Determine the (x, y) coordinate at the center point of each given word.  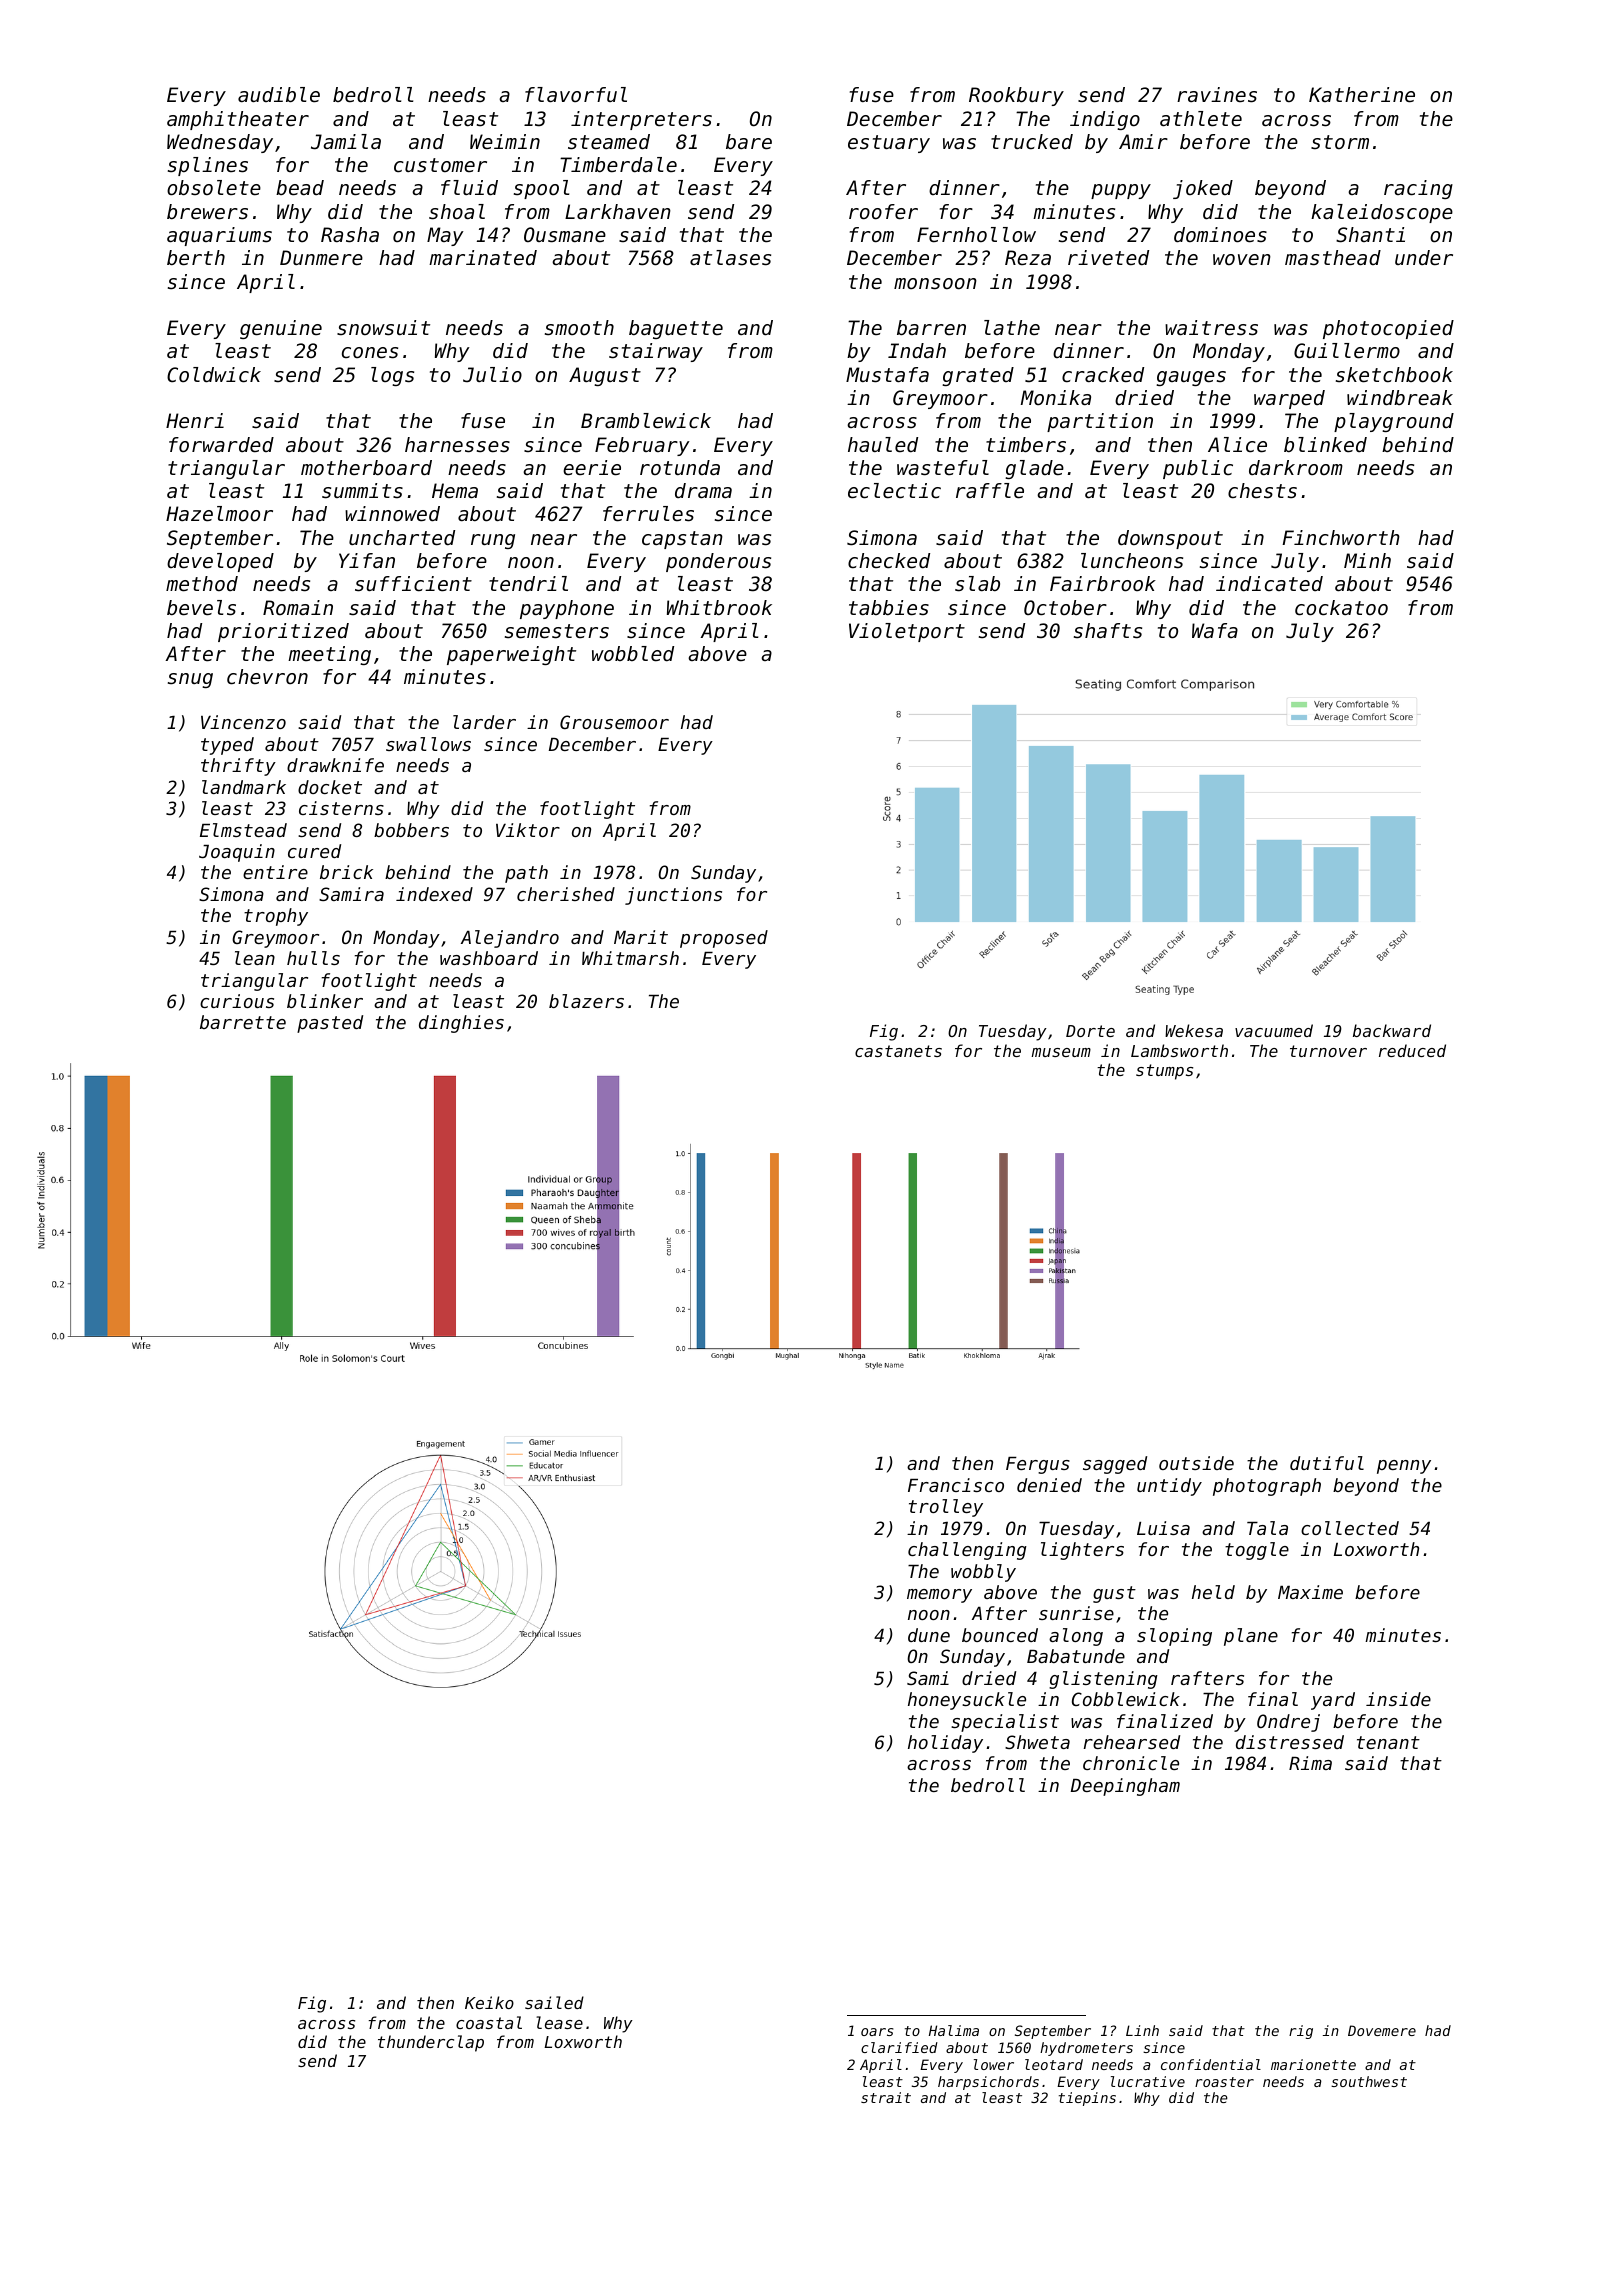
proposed (724, 939)
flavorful (576, 95)
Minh (1367, 560)
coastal (489, 2022)
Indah (917, 350)
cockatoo (1341, 608)
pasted (330, 1024)
